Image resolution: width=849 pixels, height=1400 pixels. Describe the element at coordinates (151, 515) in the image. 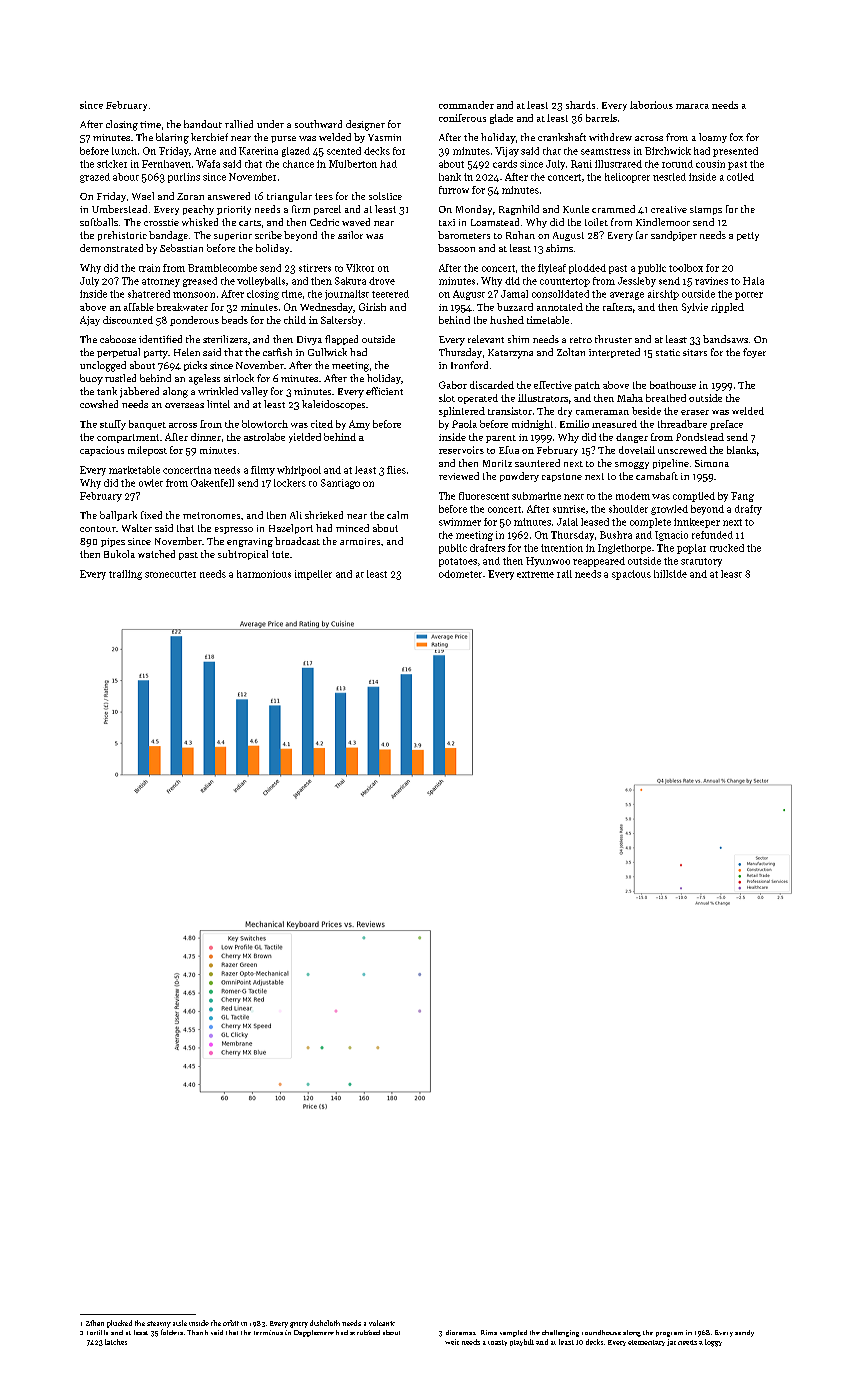

I see `fixed` at that location.
